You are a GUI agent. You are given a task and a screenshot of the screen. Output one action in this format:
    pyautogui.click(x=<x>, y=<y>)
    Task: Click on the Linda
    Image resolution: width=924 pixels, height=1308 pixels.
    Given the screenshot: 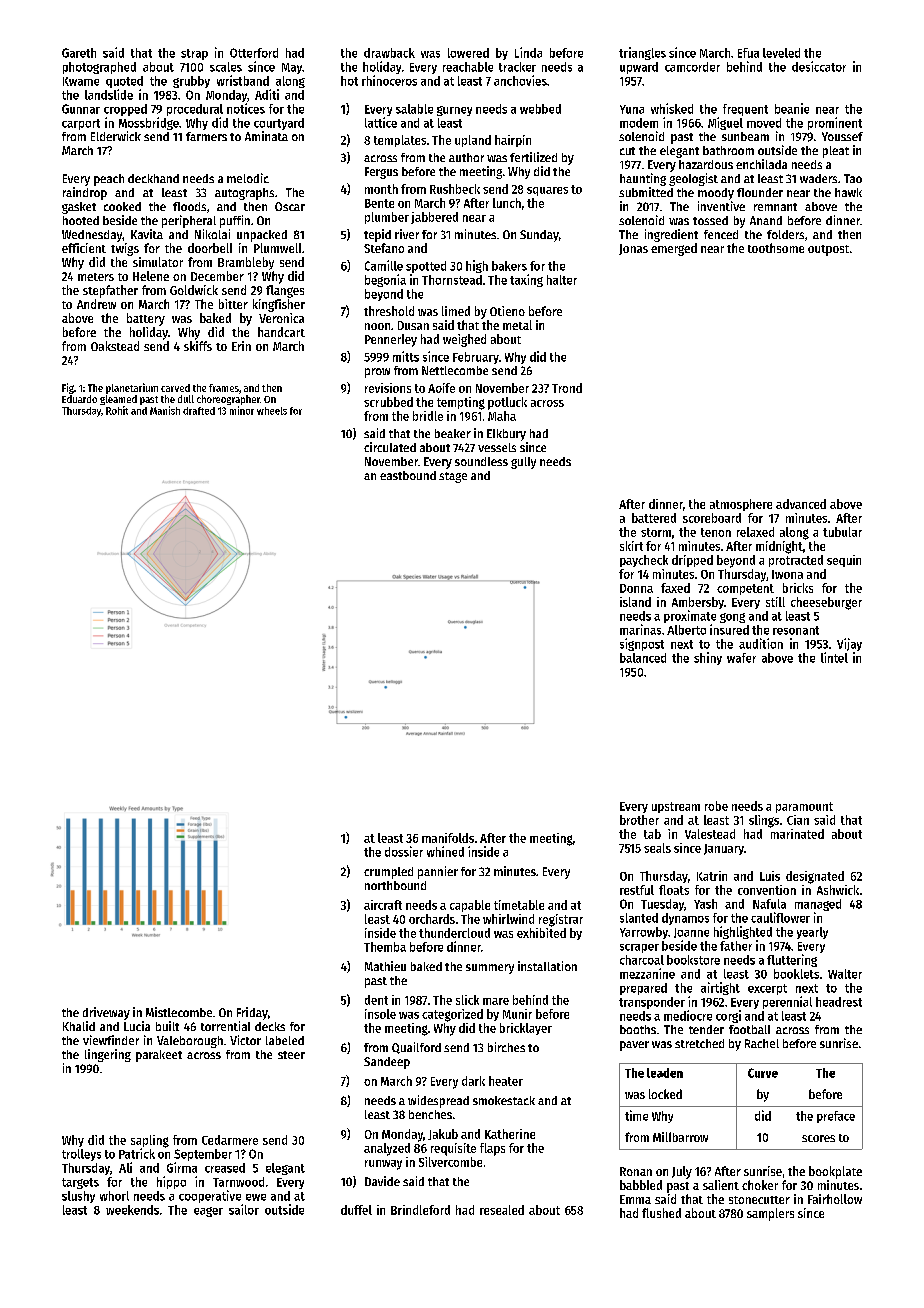 What is the action you would take?
    pyautogui.click(x=528, y=52)
